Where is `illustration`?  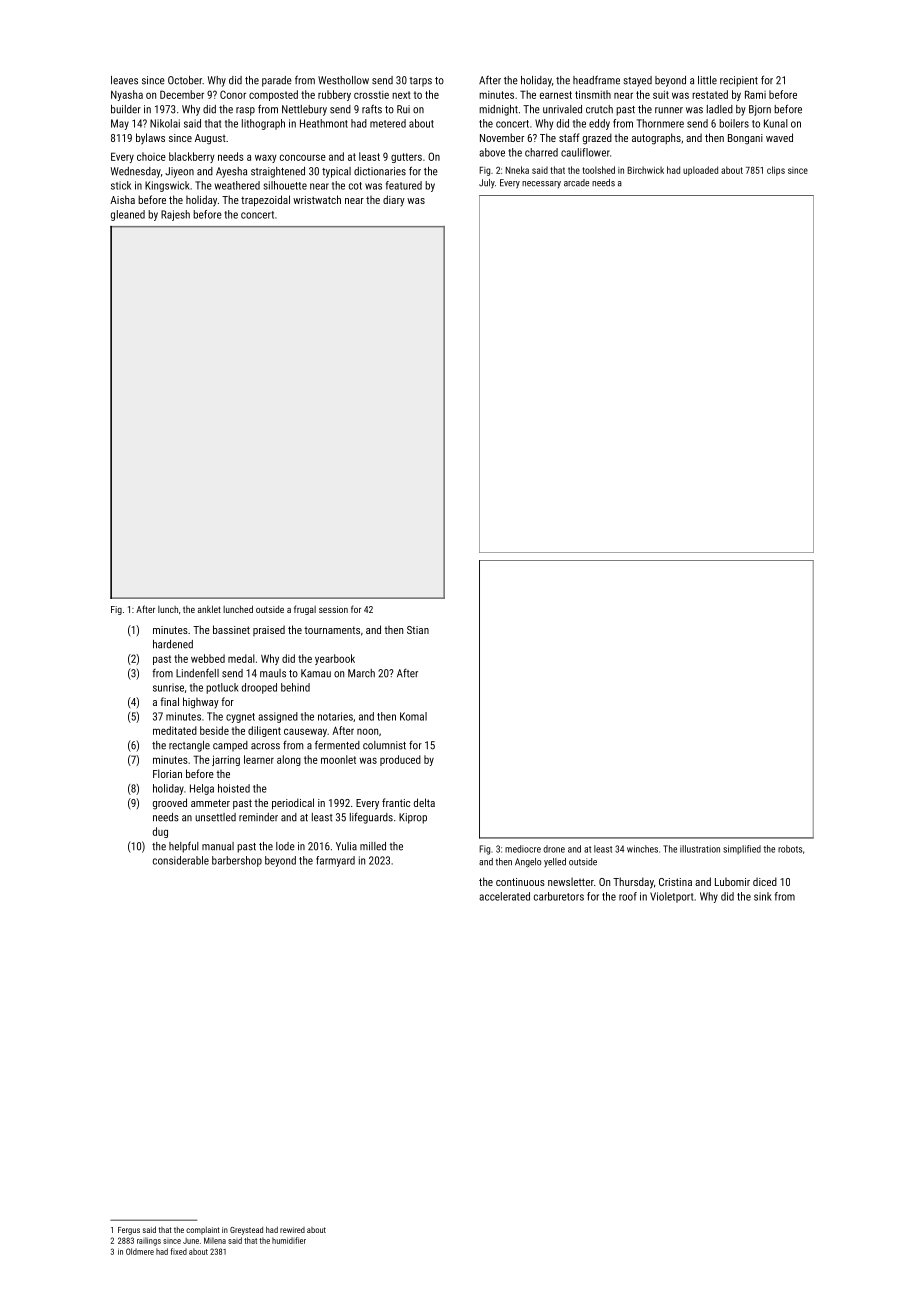 illustration is located at coordinates (700, 849).
